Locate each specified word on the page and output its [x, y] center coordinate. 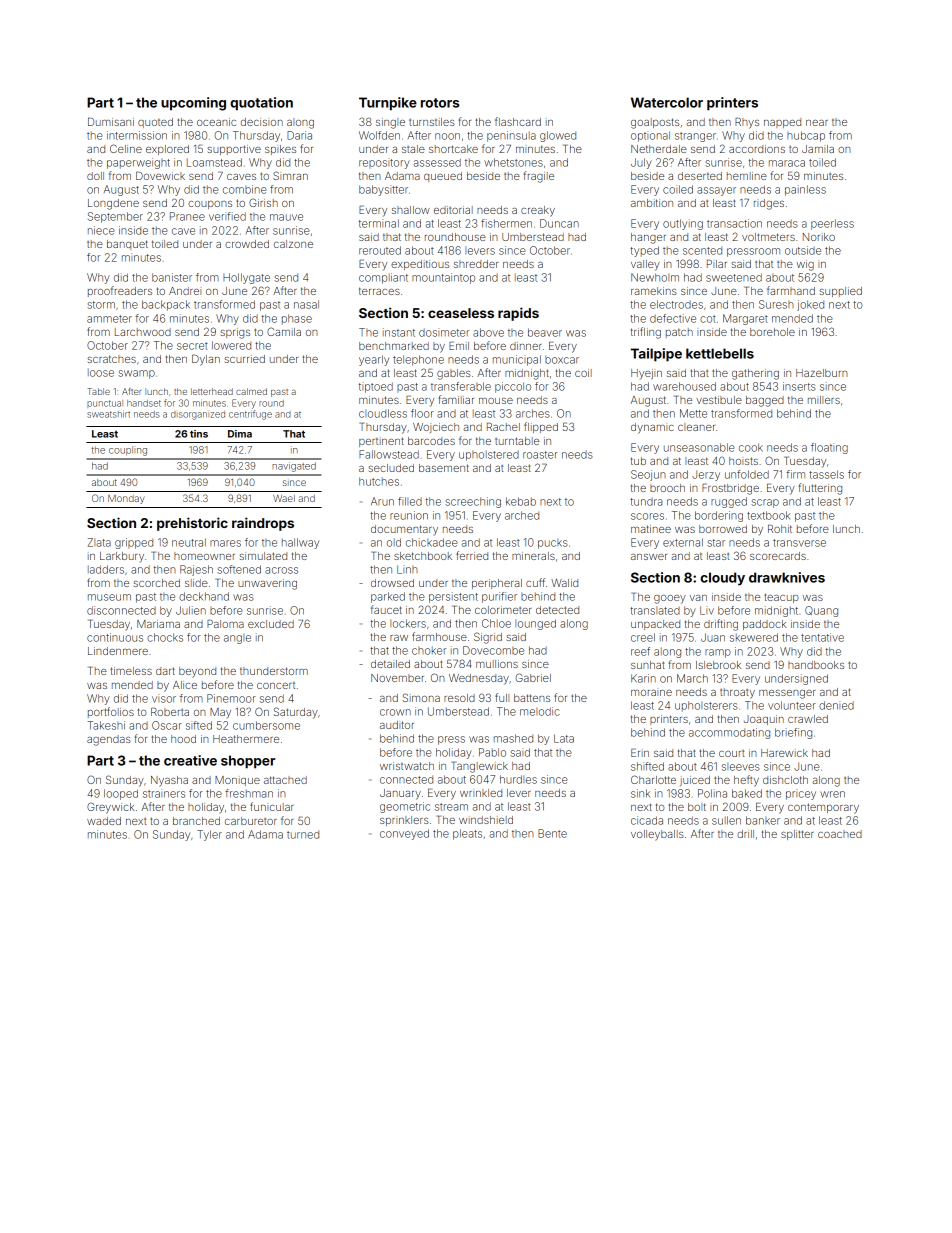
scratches [112, 359]
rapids [518, 314]
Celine [126, 148]
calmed [251, 391]
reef [640, 651]
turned [303, 834]
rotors [440, 103]
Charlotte [653, 779]
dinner [526, 346]
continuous [115, 637]
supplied [841, 292]
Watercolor [667, 102]
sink [640, 793]
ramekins [654, 291]
